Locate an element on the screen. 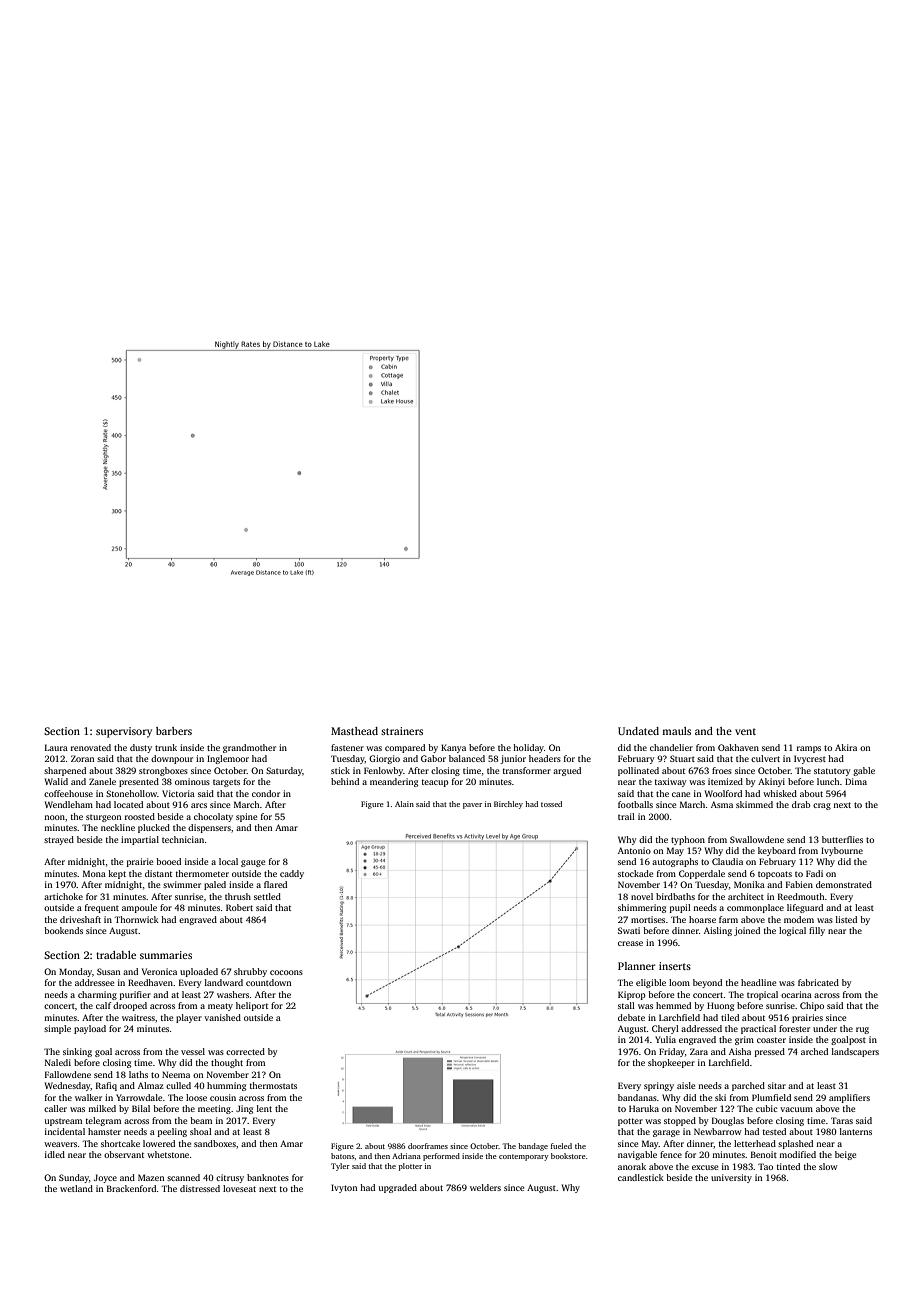 This screenshot has height=1308, width=924. caddy is located at coordinates (292, 874).
